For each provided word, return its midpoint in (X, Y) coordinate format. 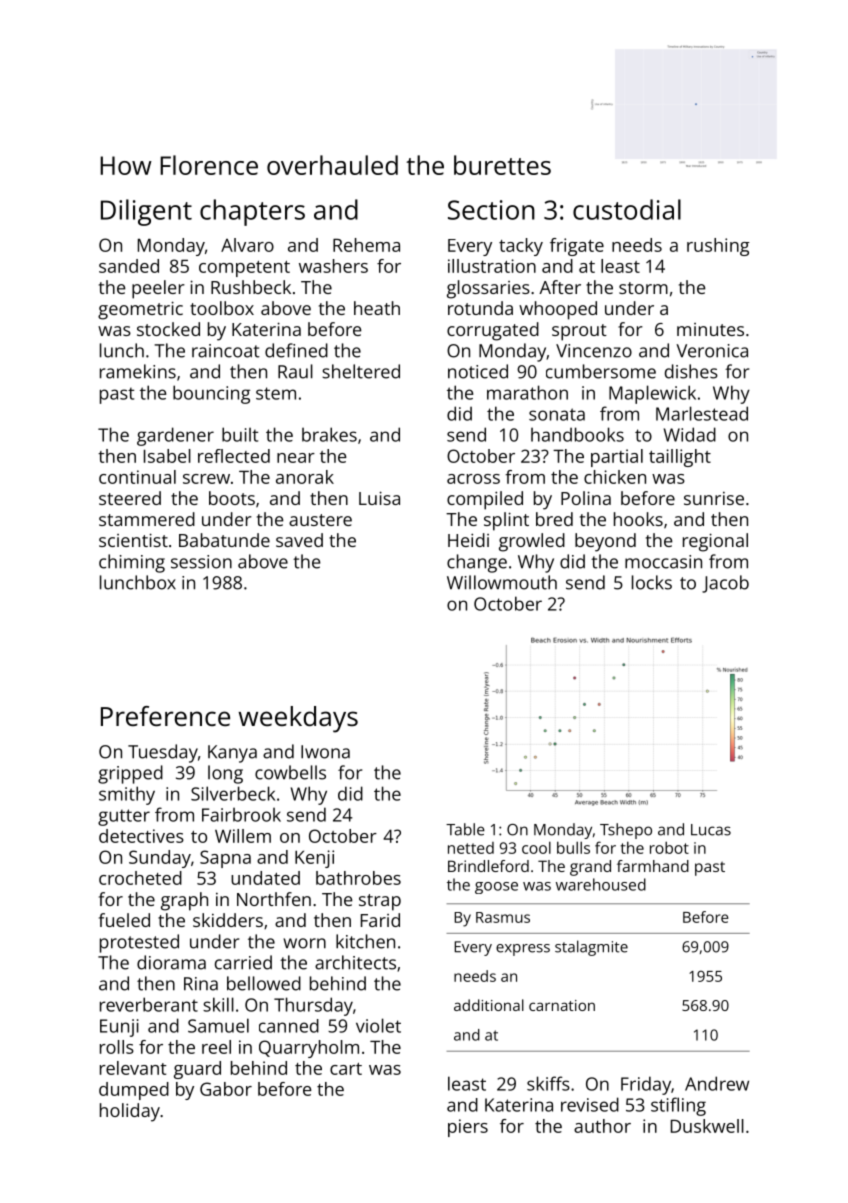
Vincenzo (594, 351)
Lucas (711, 830)
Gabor (226, 1089)
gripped (130, 774)
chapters (252, 212)
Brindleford (488, 866)
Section (491, 210)
